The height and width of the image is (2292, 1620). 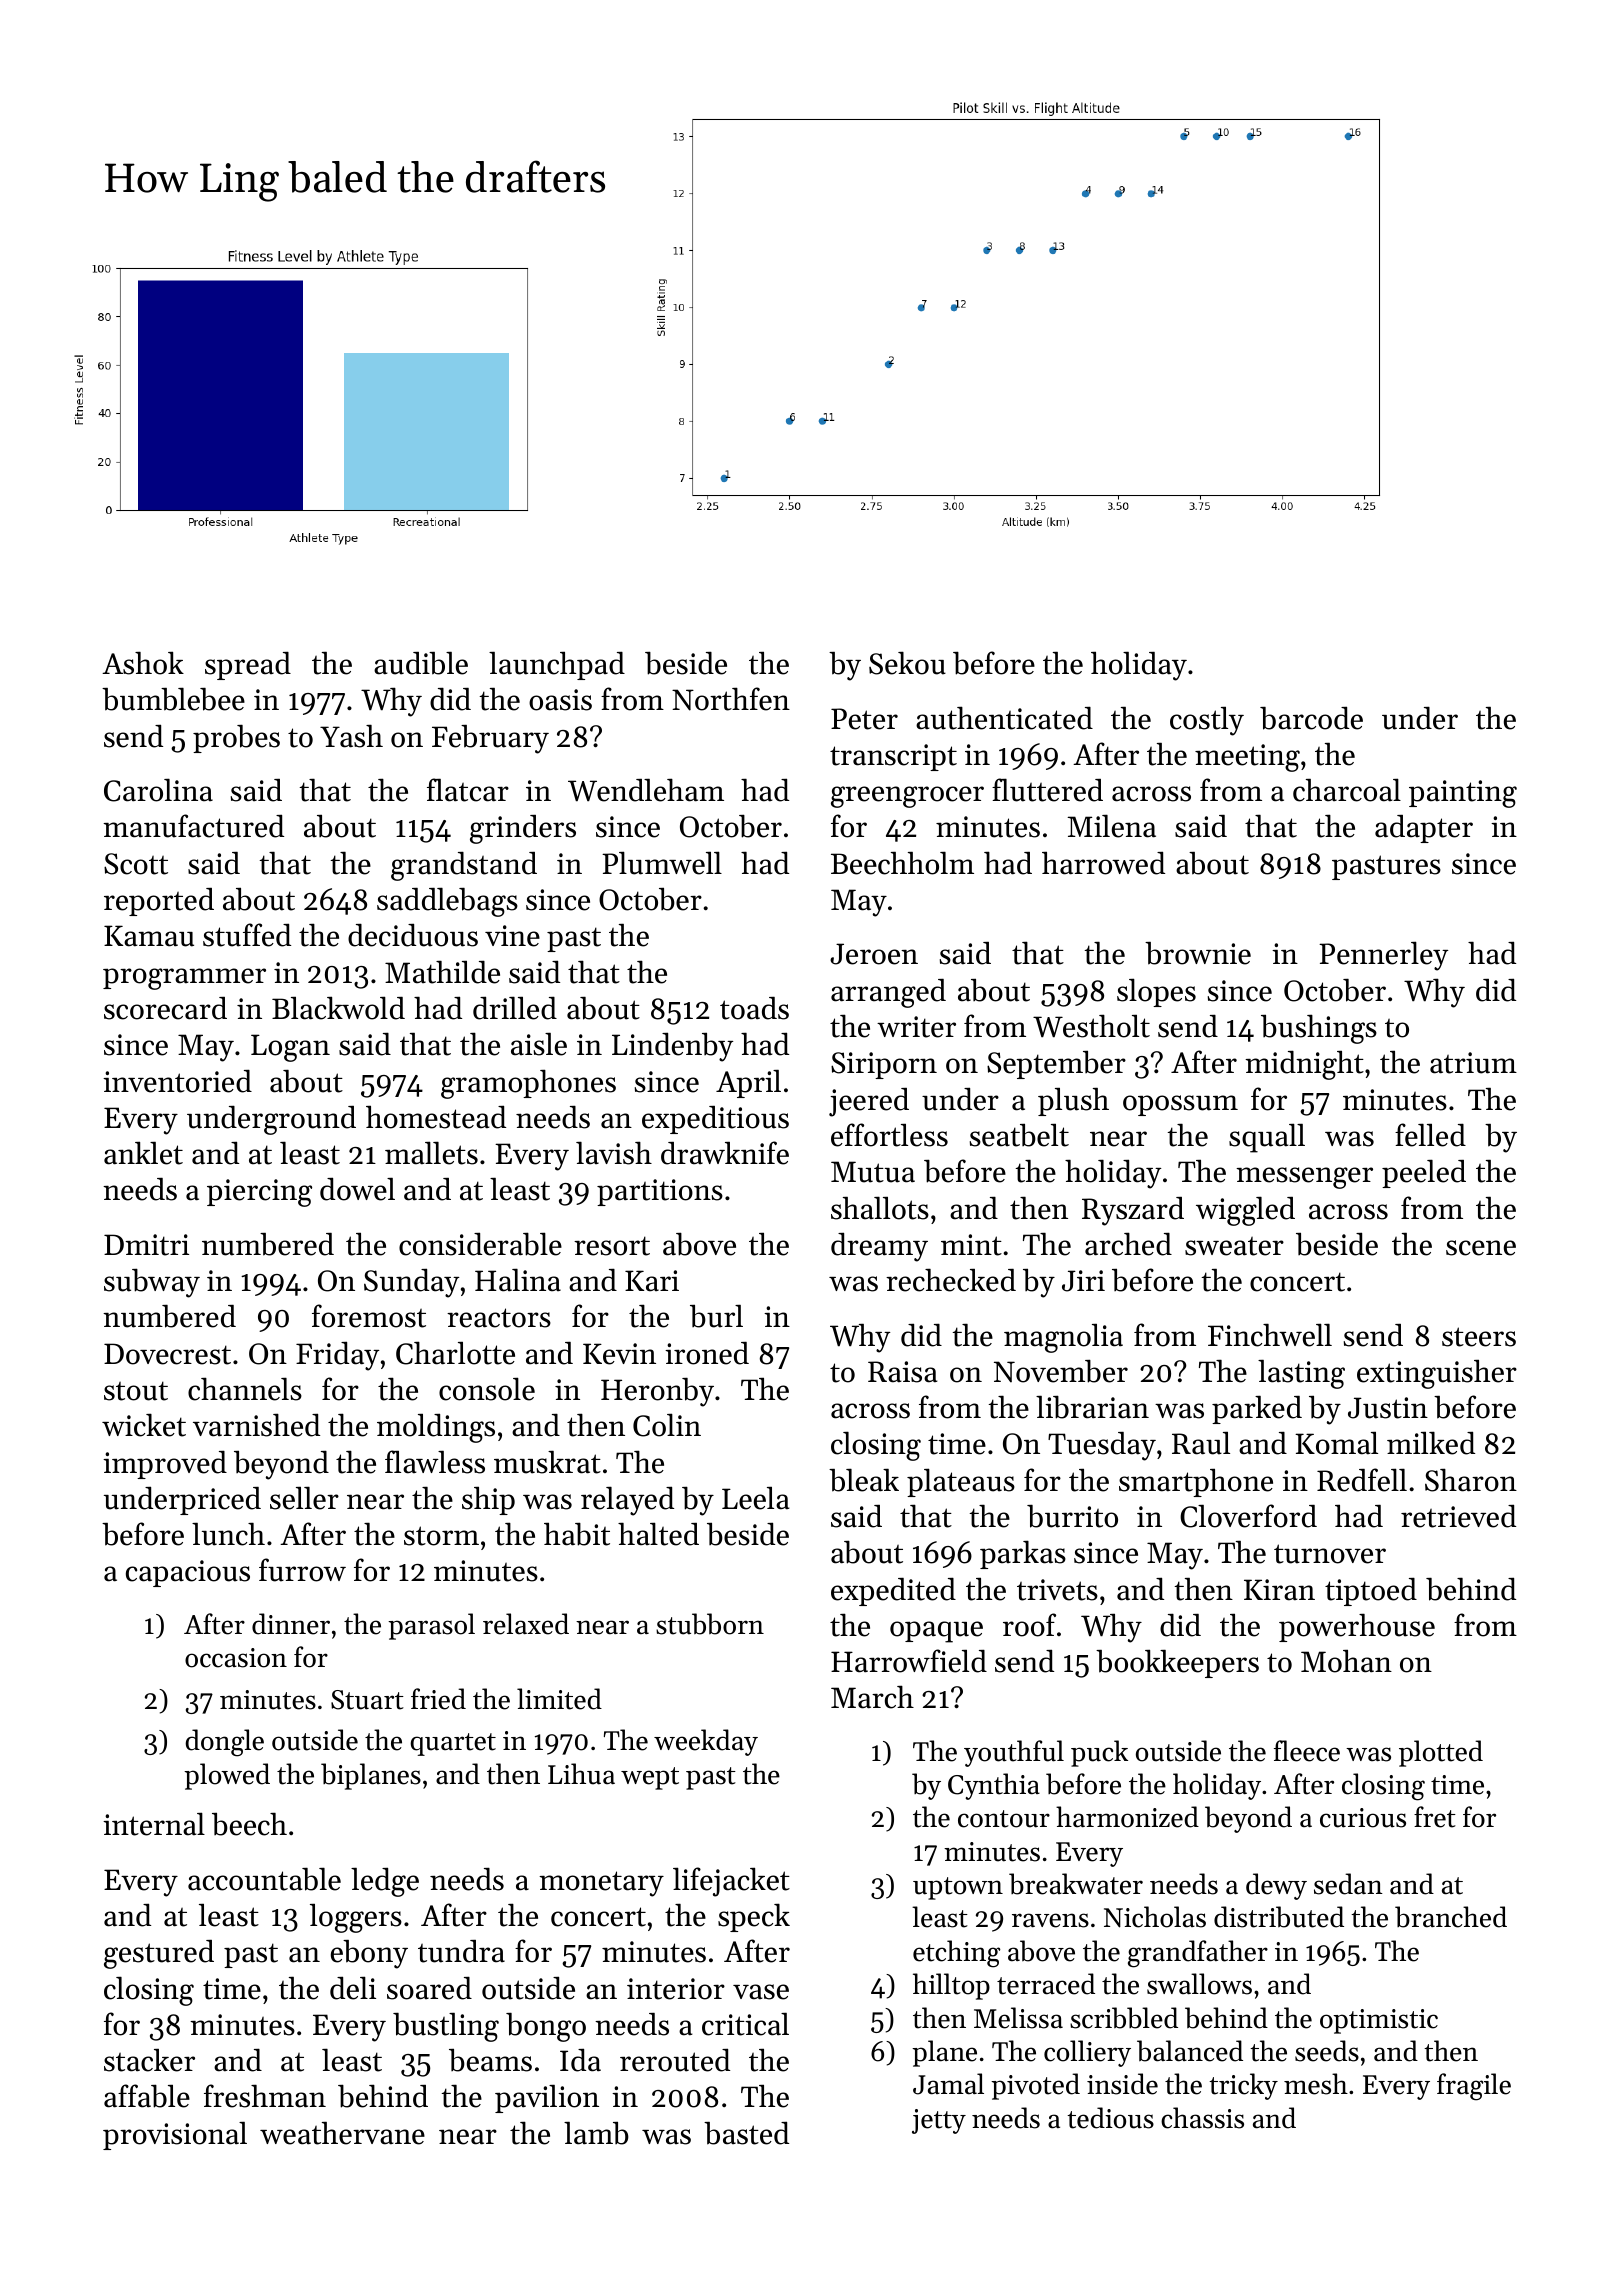 What do you see at coordinates (1046, 1984) in the image?
I see `terraced` at bounding box center [1046, 1984].
